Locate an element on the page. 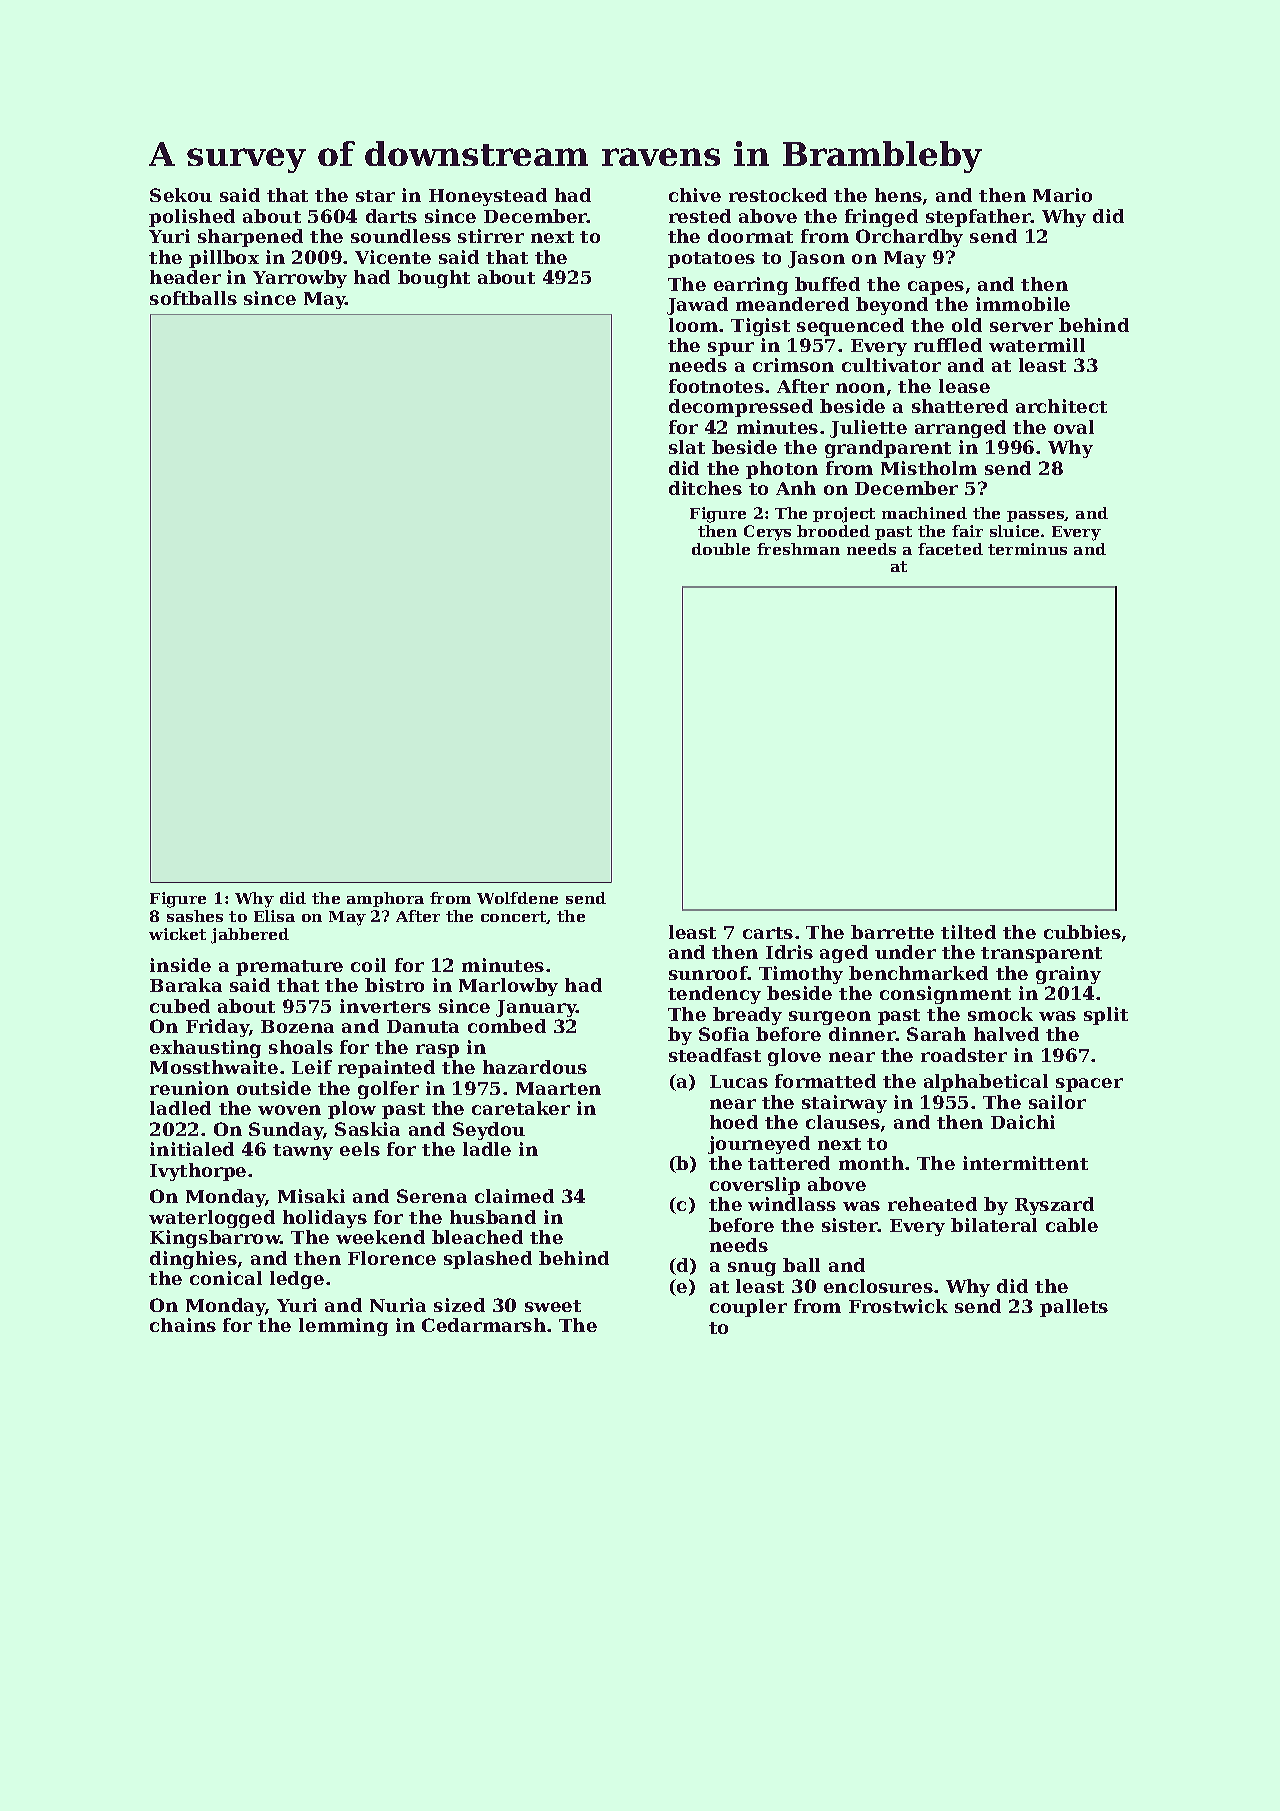  barrette is located at coordinates (892, 932).
